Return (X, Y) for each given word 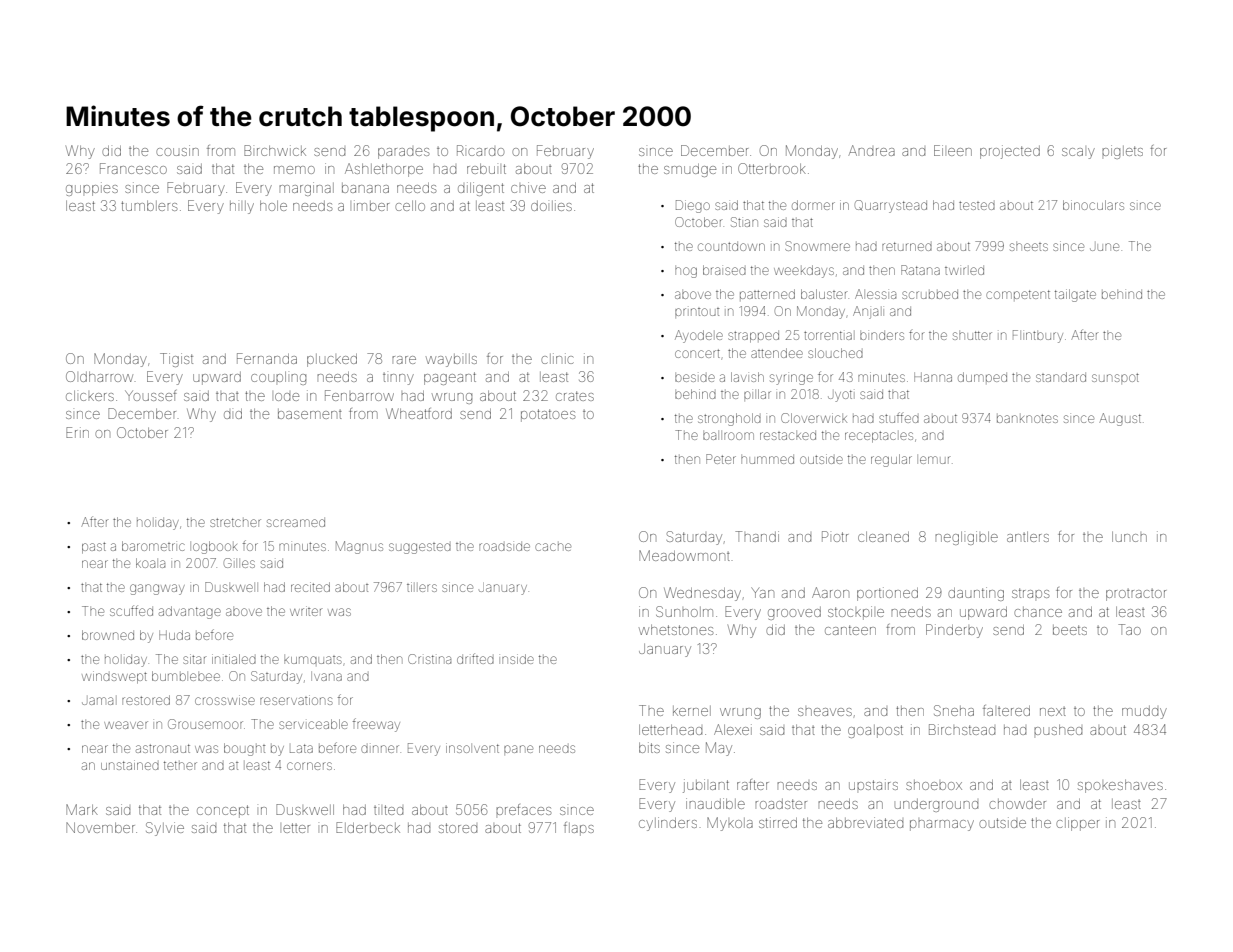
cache (553, 547)
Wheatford (419, 413)
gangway (157, 589)
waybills (451, 360)
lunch (1129, 537)
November (100, 827)
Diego (693, 206)
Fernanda (267, 358)
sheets (1029, 247)
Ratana (920, 270)
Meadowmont (684, 555)
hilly (242, 207)
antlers (1028, 537)
